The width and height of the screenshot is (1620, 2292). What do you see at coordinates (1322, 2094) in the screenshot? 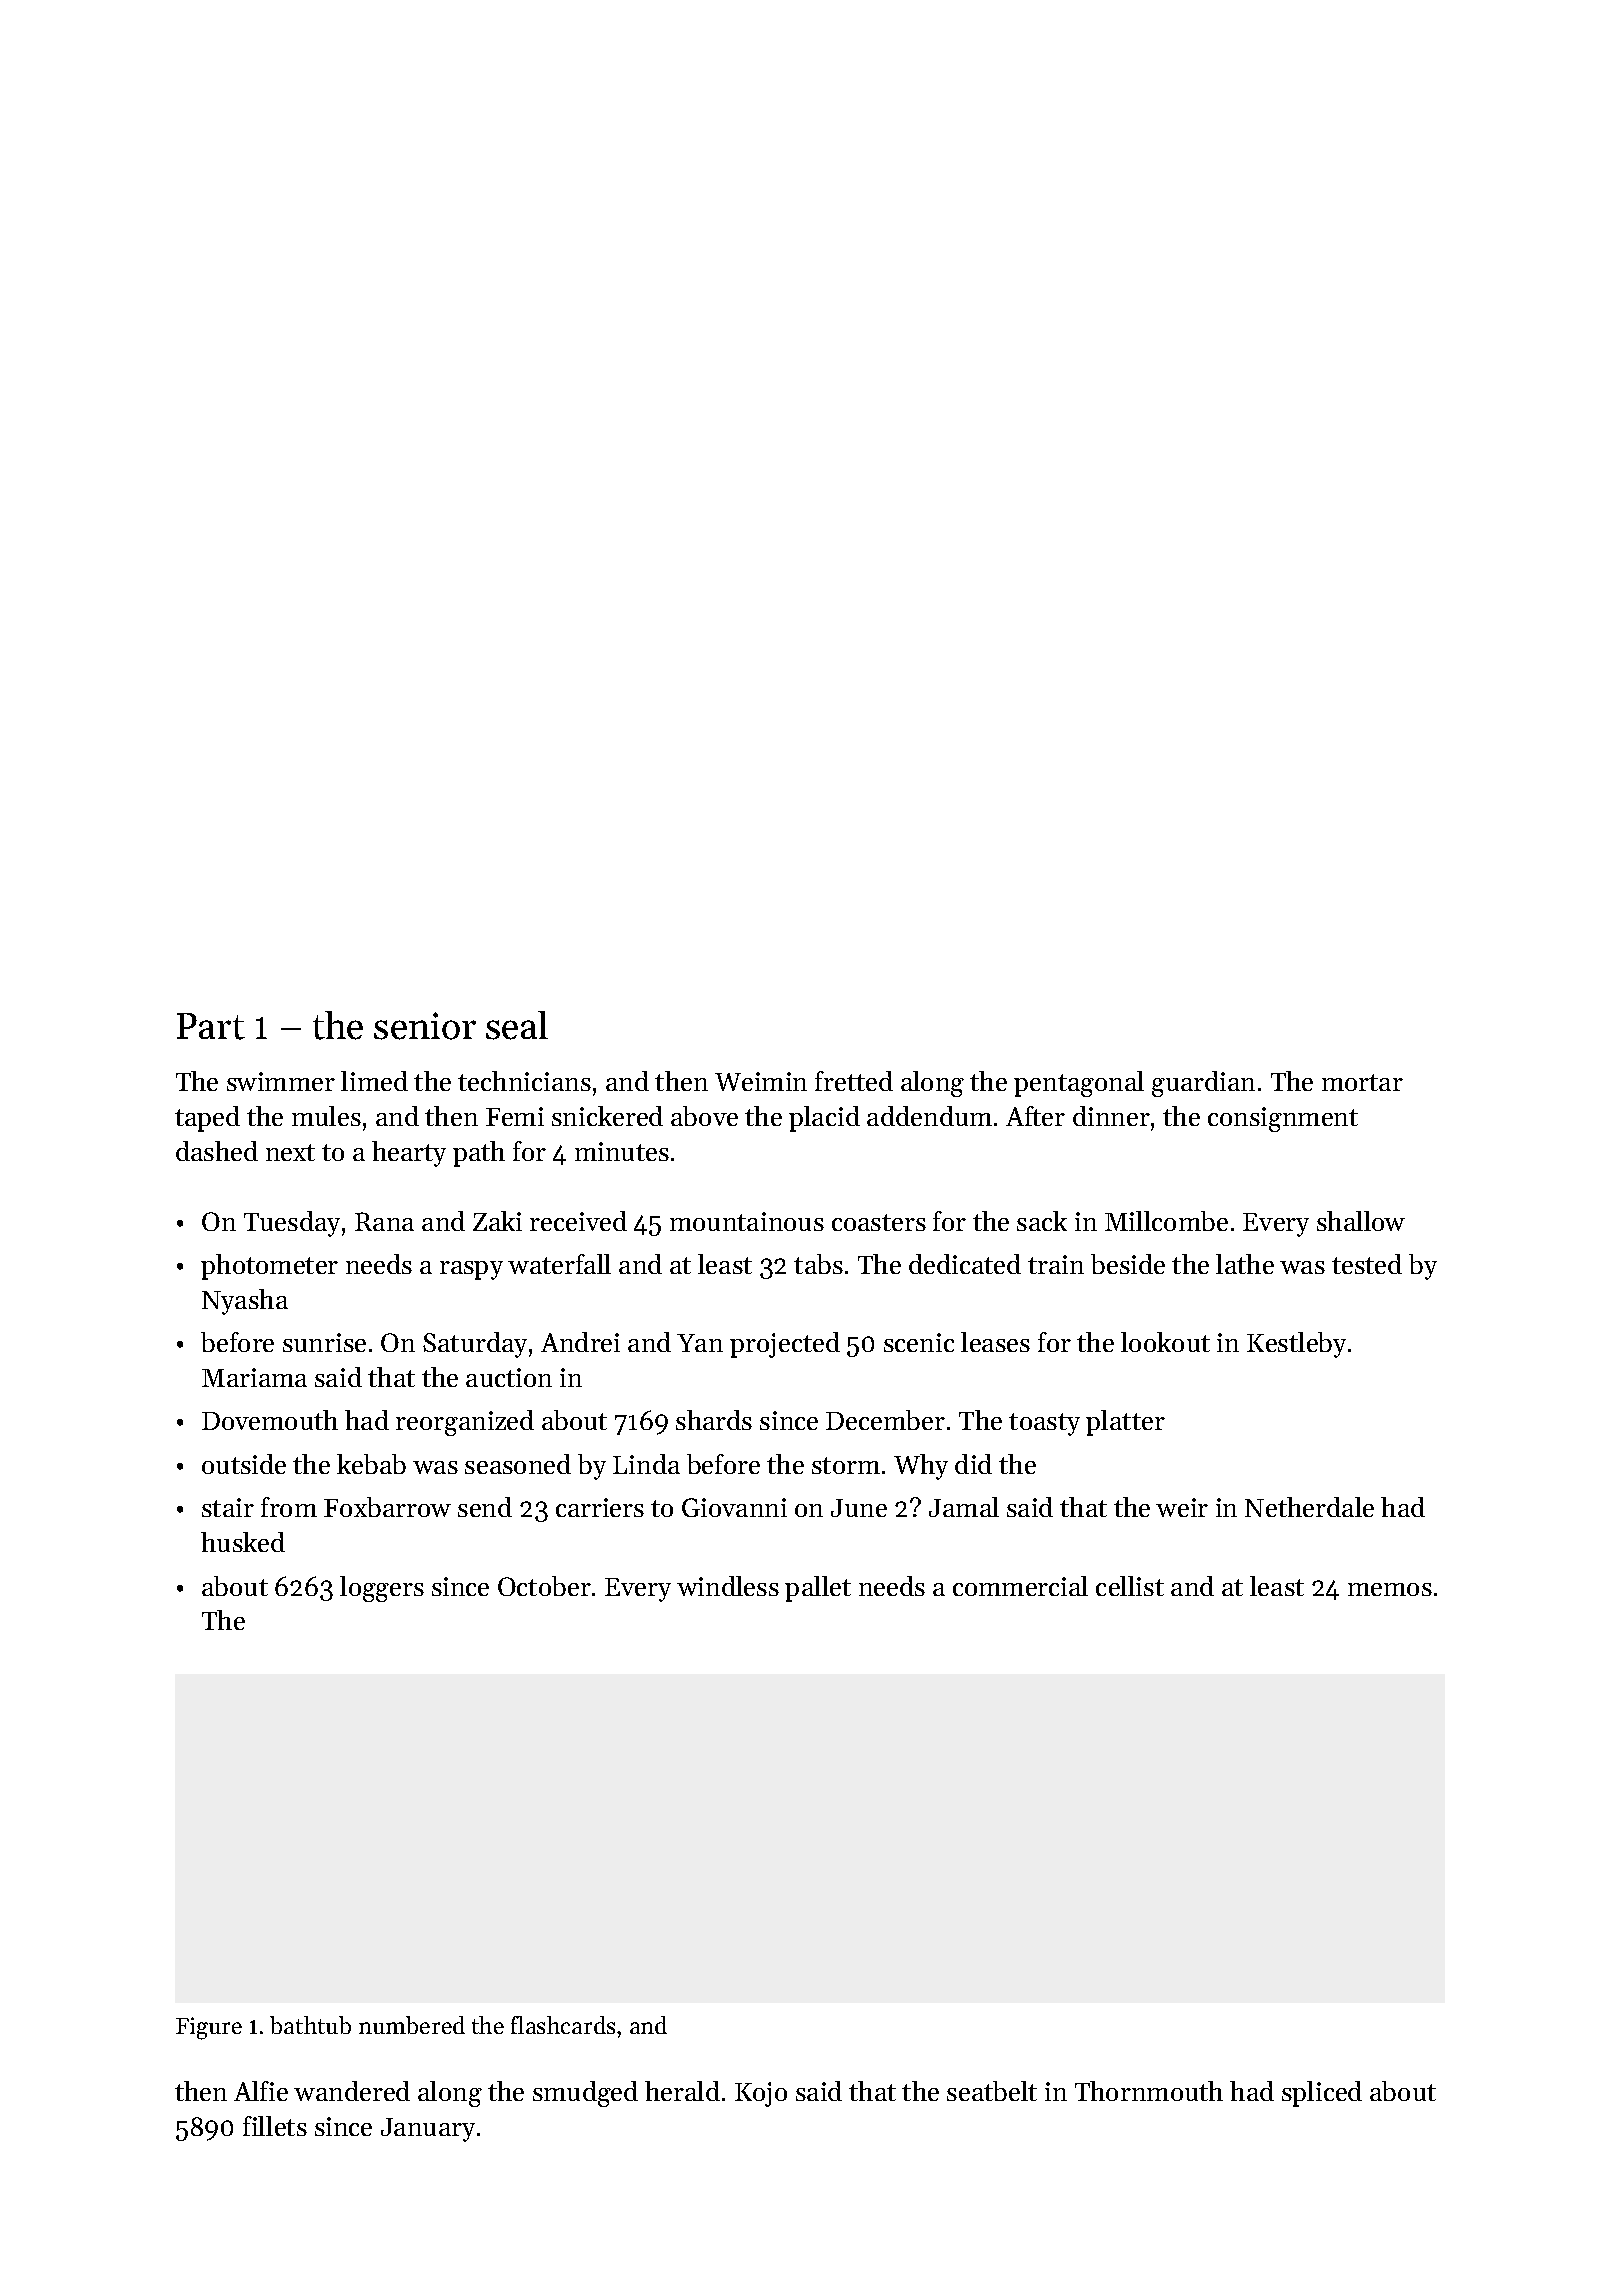
I see `spliced` at bounding box center [1322, 2094].
